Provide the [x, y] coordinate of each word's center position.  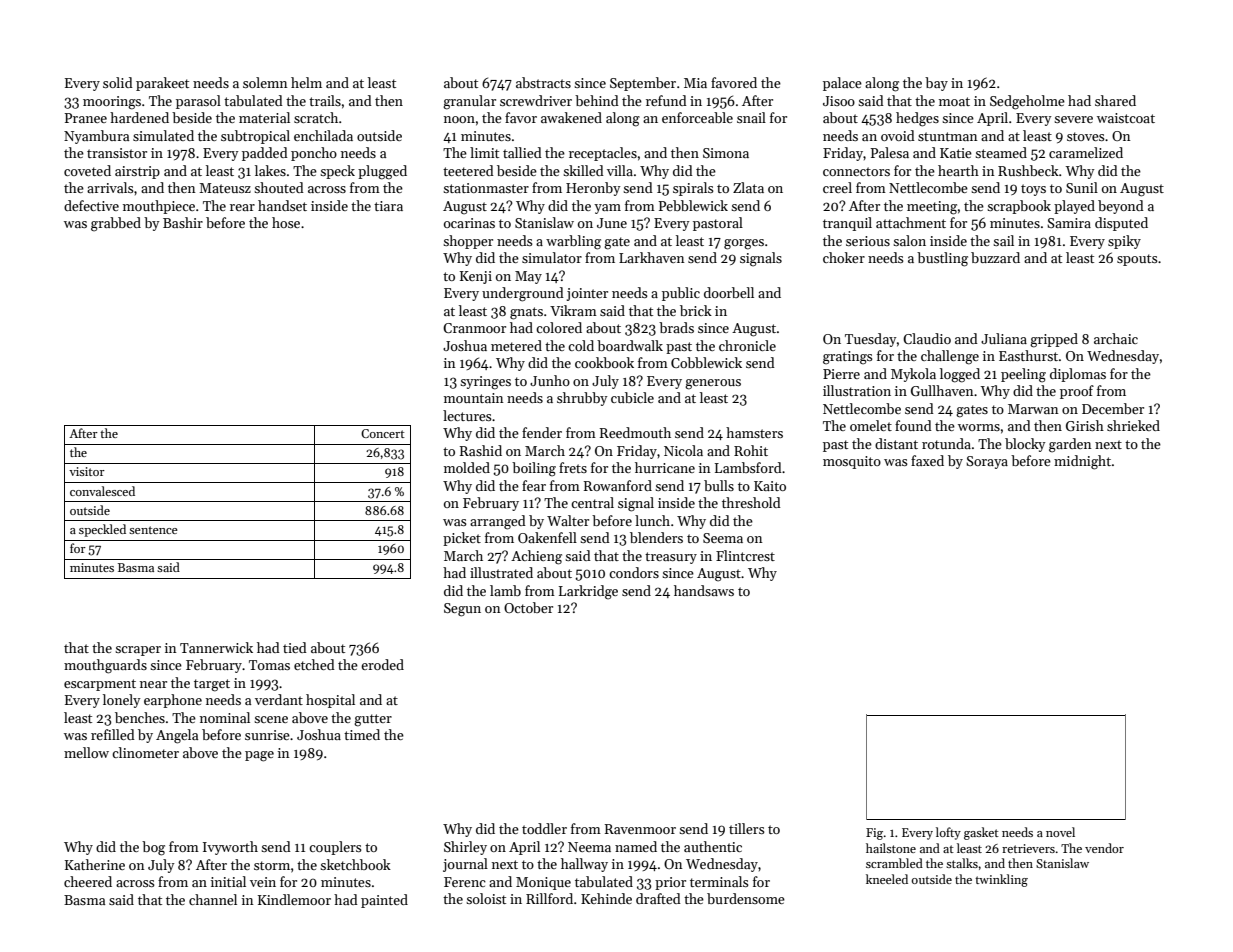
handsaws [704, 590]
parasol [198, 102]
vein [263, 882]
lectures [467, 415]
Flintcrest [745, 555]
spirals [693, 189]
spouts [1137, 260]
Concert [383, 433]
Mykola [913, 375]
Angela [177, 736]
